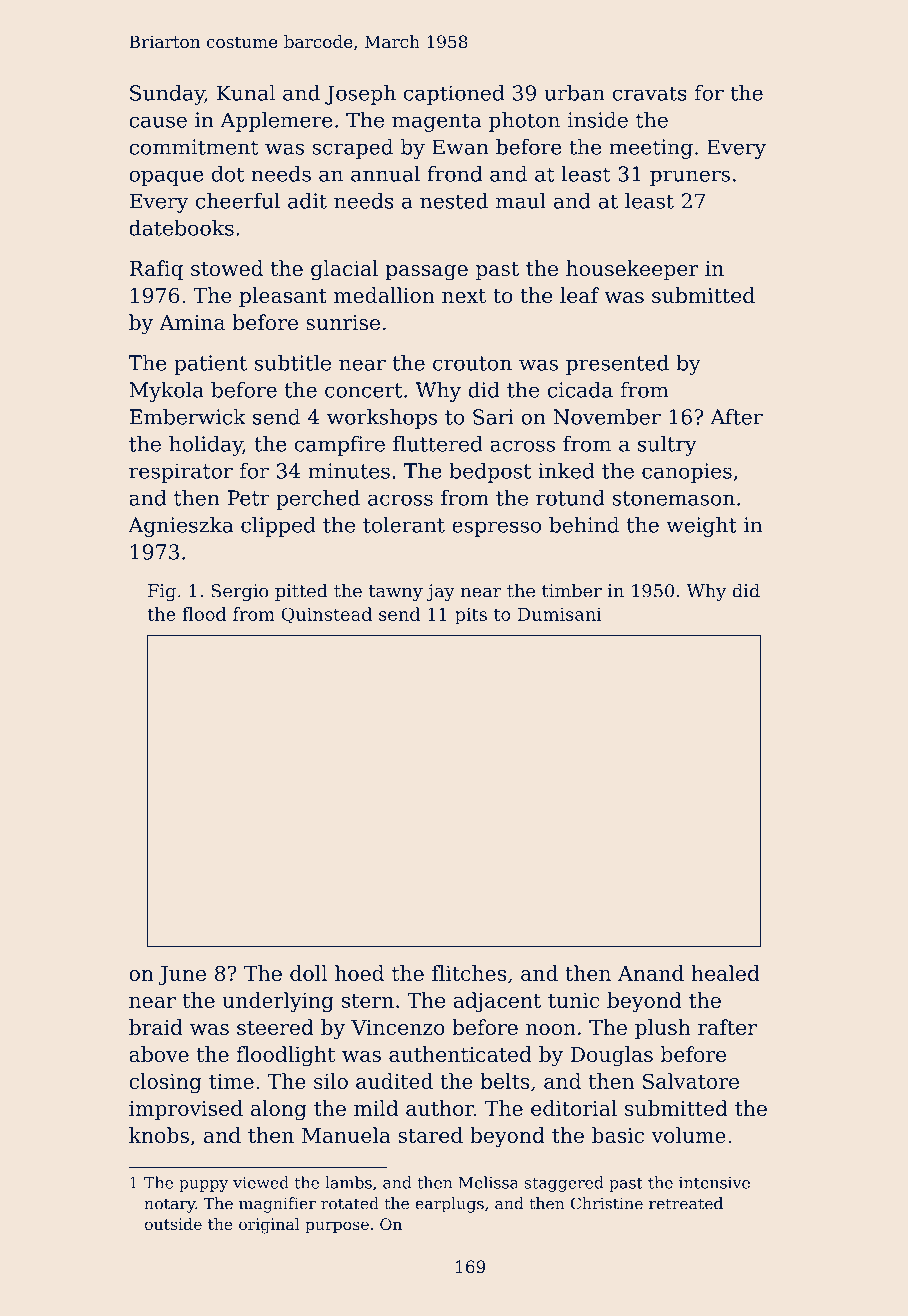 This screenshot has height=1316, width=908. What do you see at coordinates (275, 1027) in the screenshot?
I see `steered` at bounding box center [275, 1027].
